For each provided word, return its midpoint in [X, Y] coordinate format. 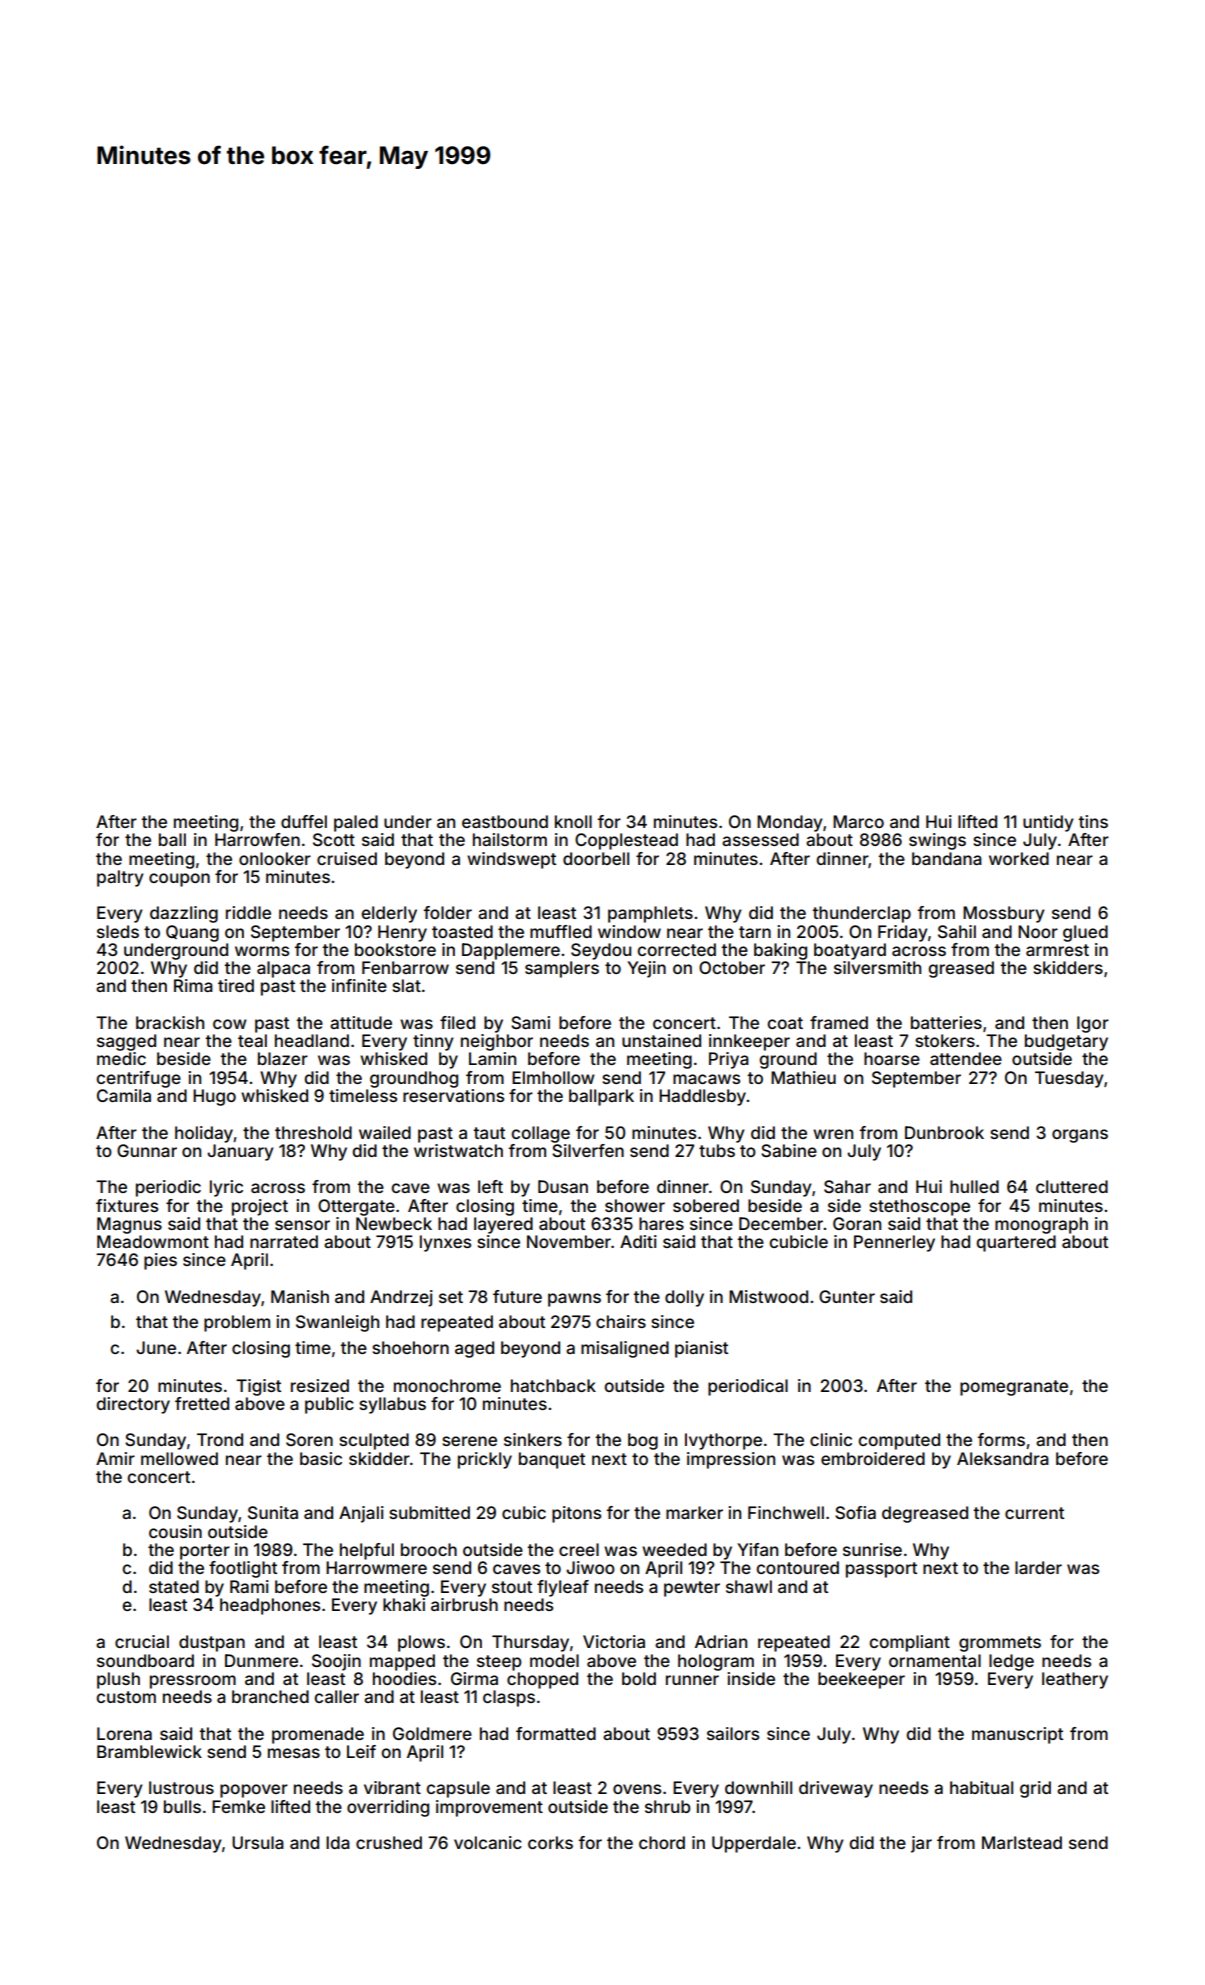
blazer [283, 1058]
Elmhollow [553, 1077]
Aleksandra [1003, 1458]
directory [133, 1405]
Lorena [124, 1733]
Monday [790, 823]
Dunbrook [944, 1132]
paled [356, 823]
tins [1093, 821]
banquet [552, 1460]
